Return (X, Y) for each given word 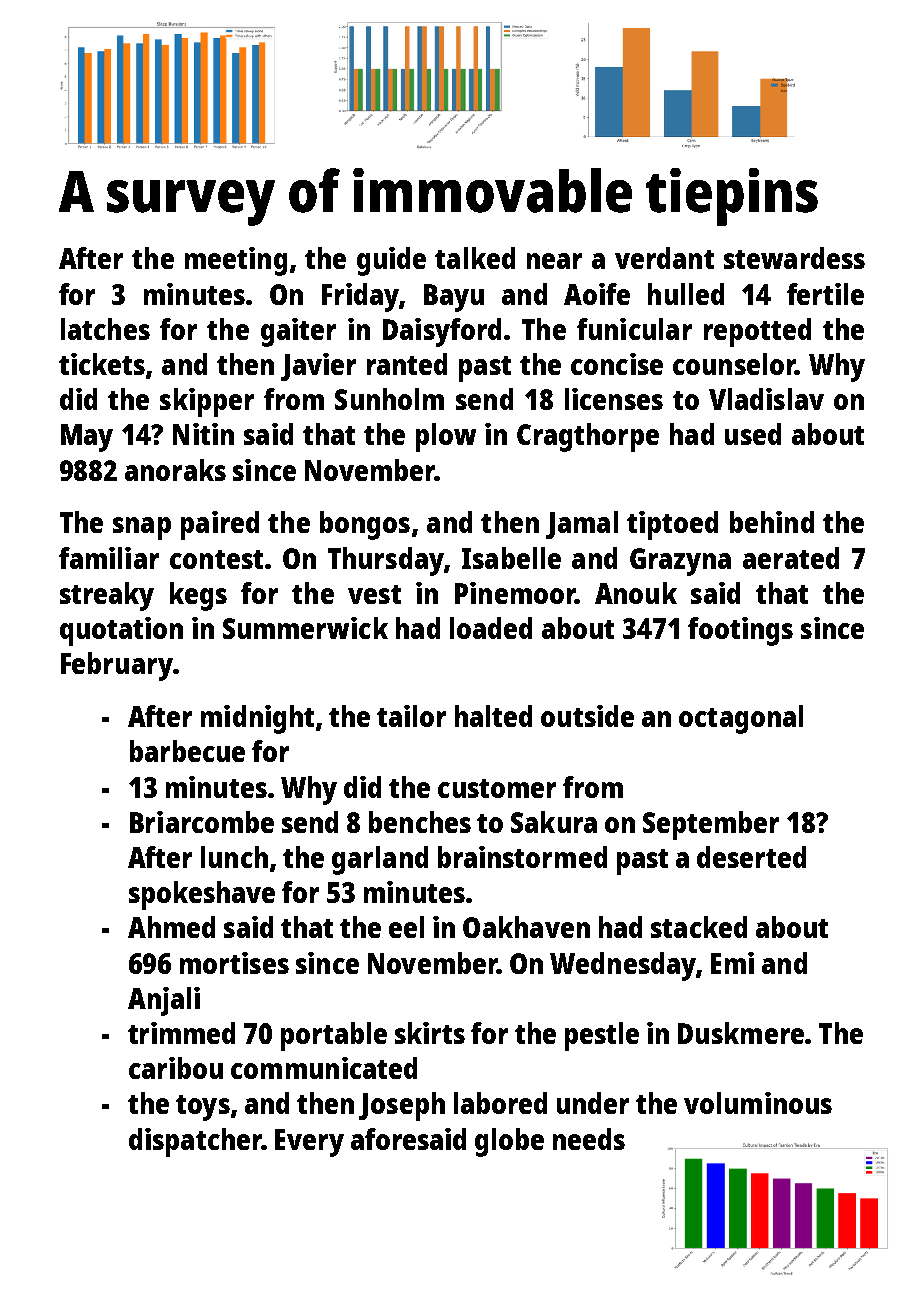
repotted (757, 332)
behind (772, 522)
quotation (121, 631)
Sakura (554, 822)
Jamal (582, 525)
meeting (236, 261)
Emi (732, 963)
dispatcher (195, 1142)
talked (475, 258)
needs (589, 1139)
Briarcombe (202, 822)
